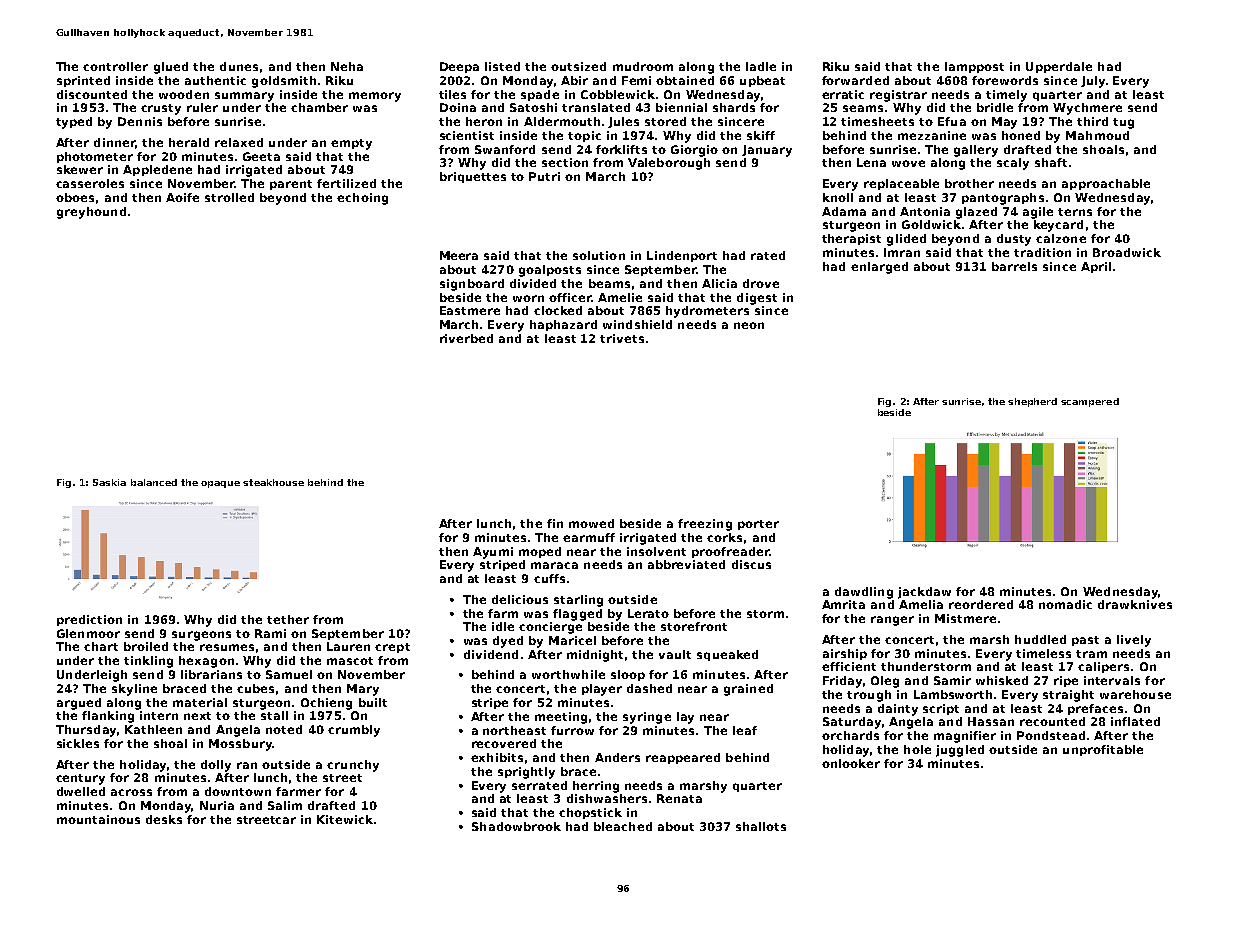 The width and height of the page is (1233, 952). Describe the element at coordinates (1127, 252) in the page. I see `Broadwick` at that location.
